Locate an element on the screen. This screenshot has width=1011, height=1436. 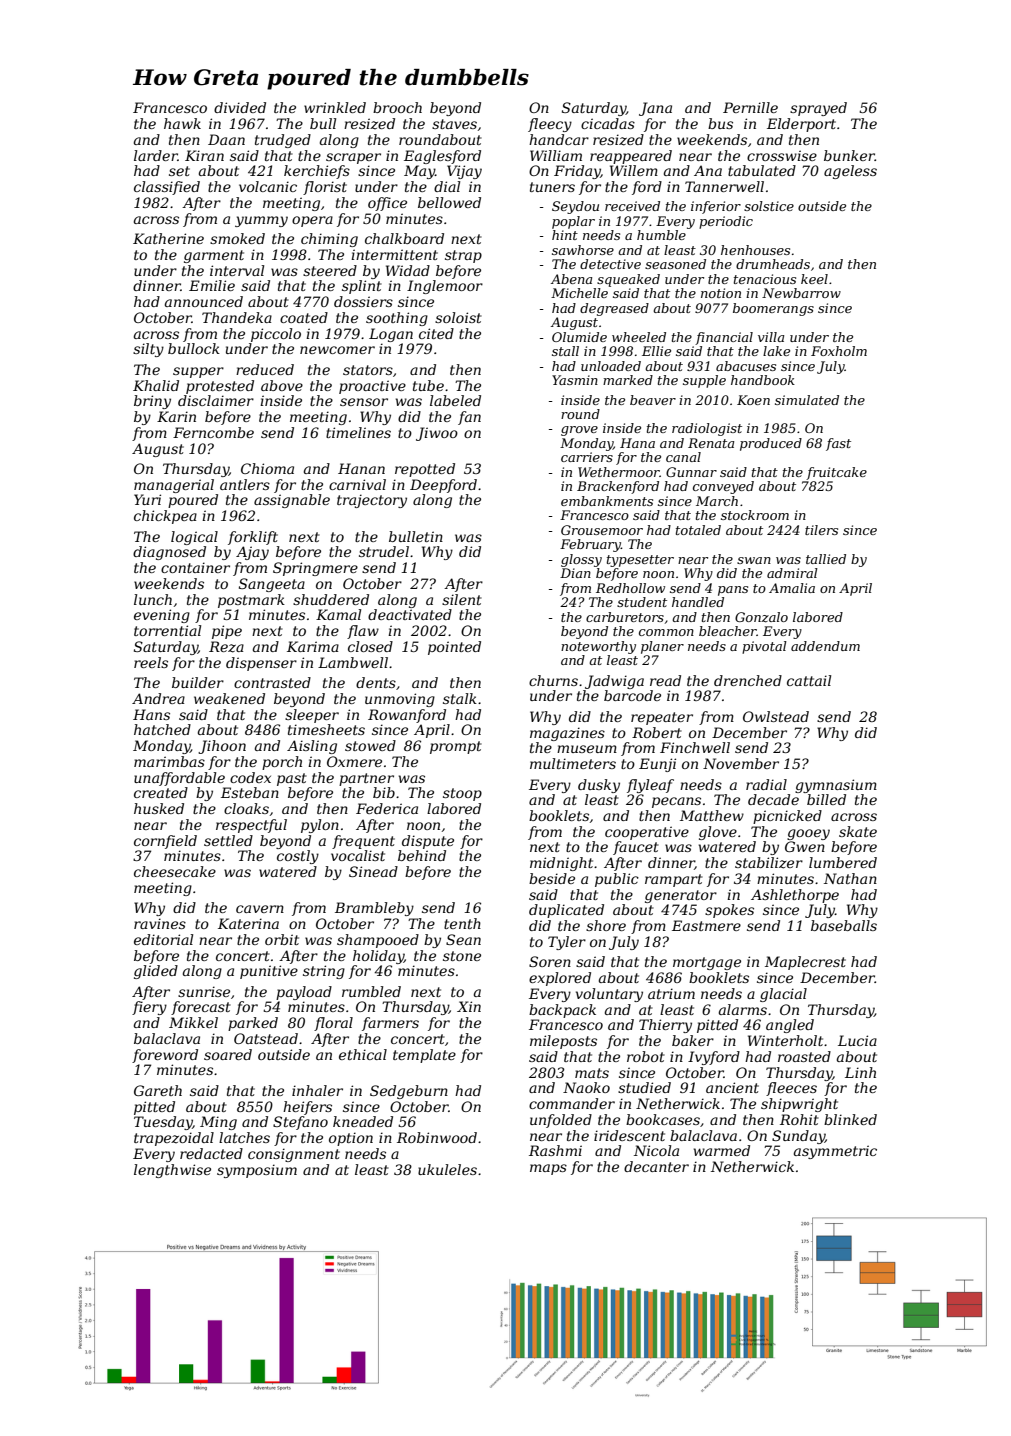
public is located at coordinates (617, 880).
